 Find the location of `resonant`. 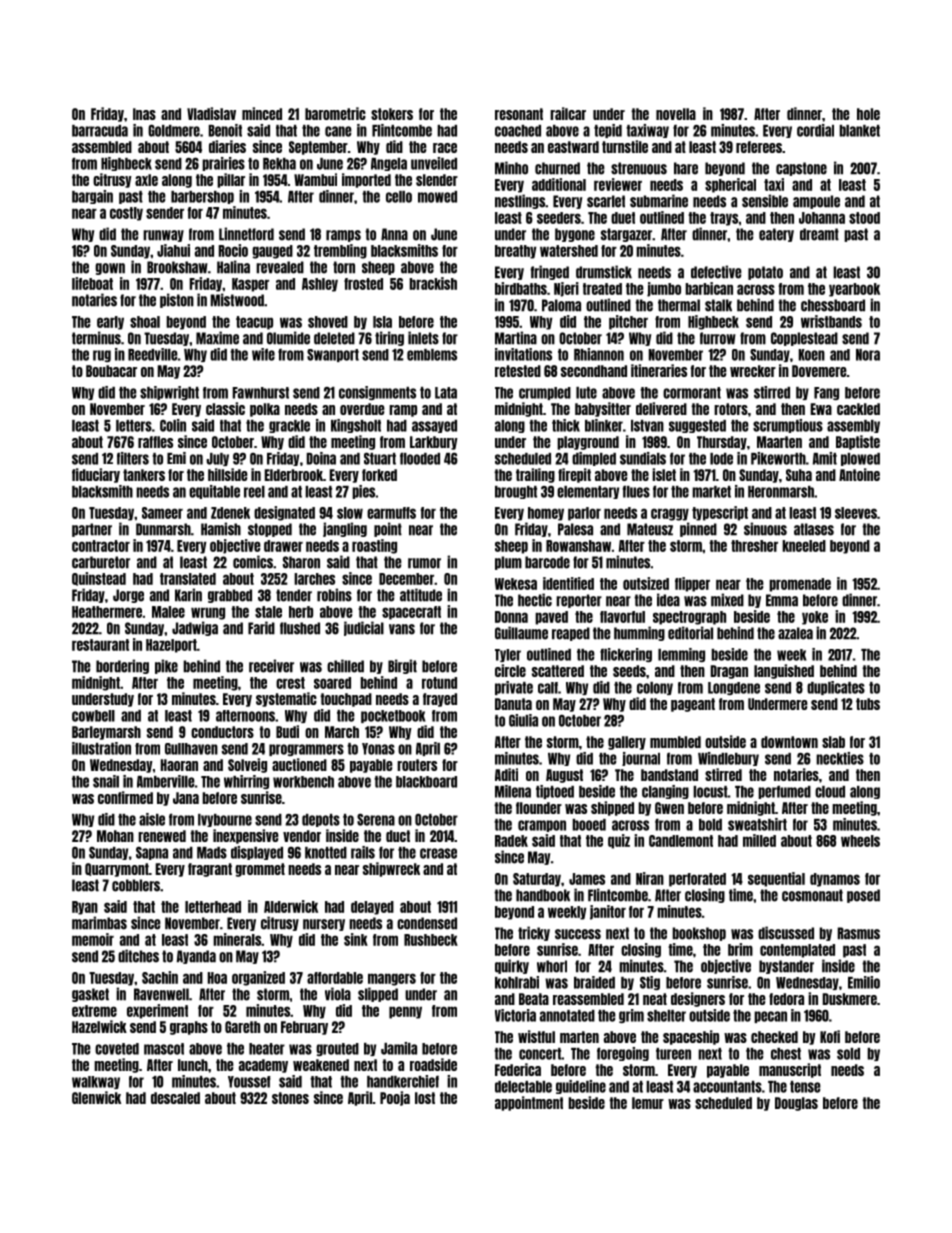

resonant is located at coordinates (519, 114).
